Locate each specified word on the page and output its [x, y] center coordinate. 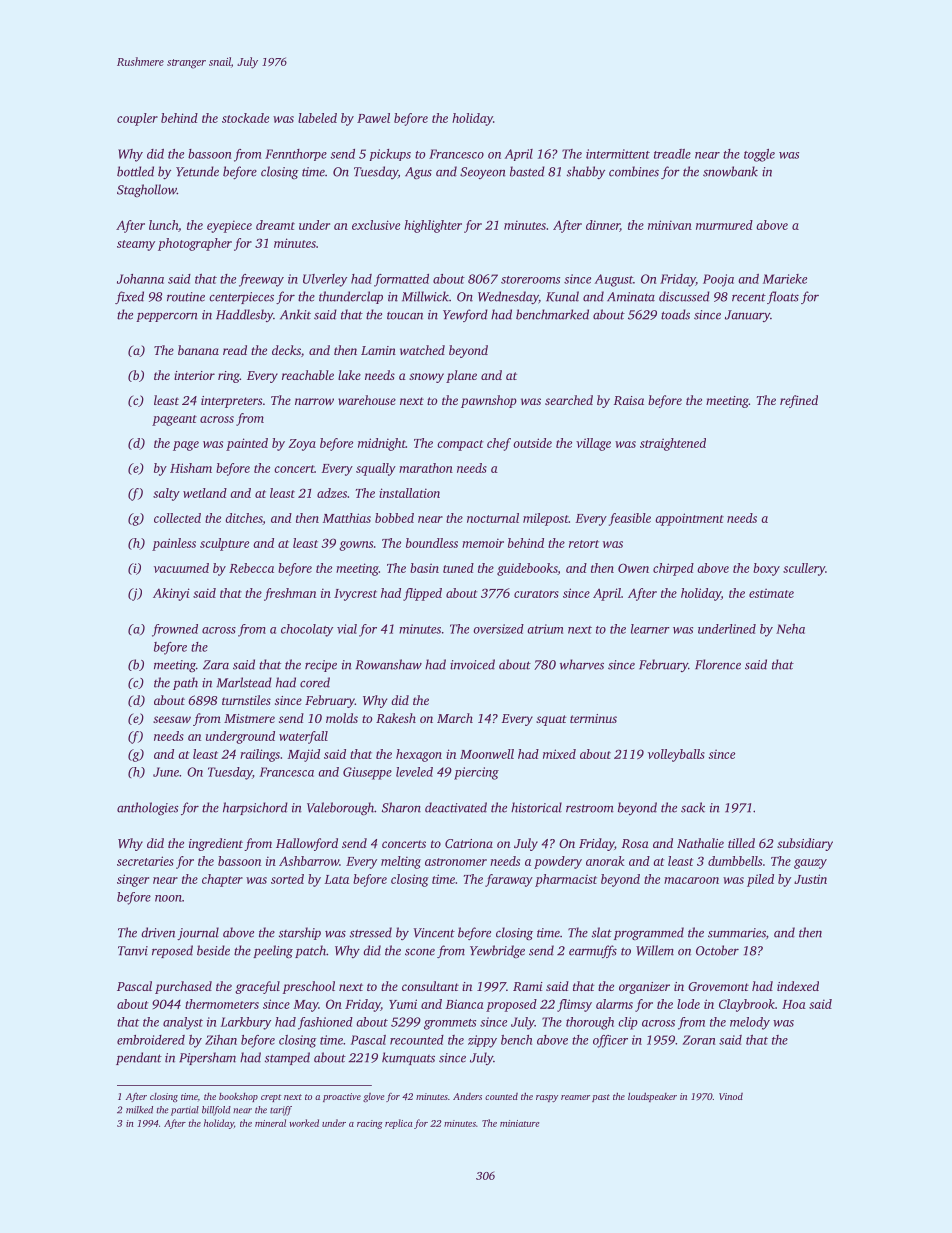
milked [139, 1110]
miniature [519, 1123]
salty [166, 494]
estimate [771, 593]
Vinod [731, 1096]
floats [783, 297]
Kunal [562, 296]
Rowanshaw [389, 664]
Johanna [140, 279]
